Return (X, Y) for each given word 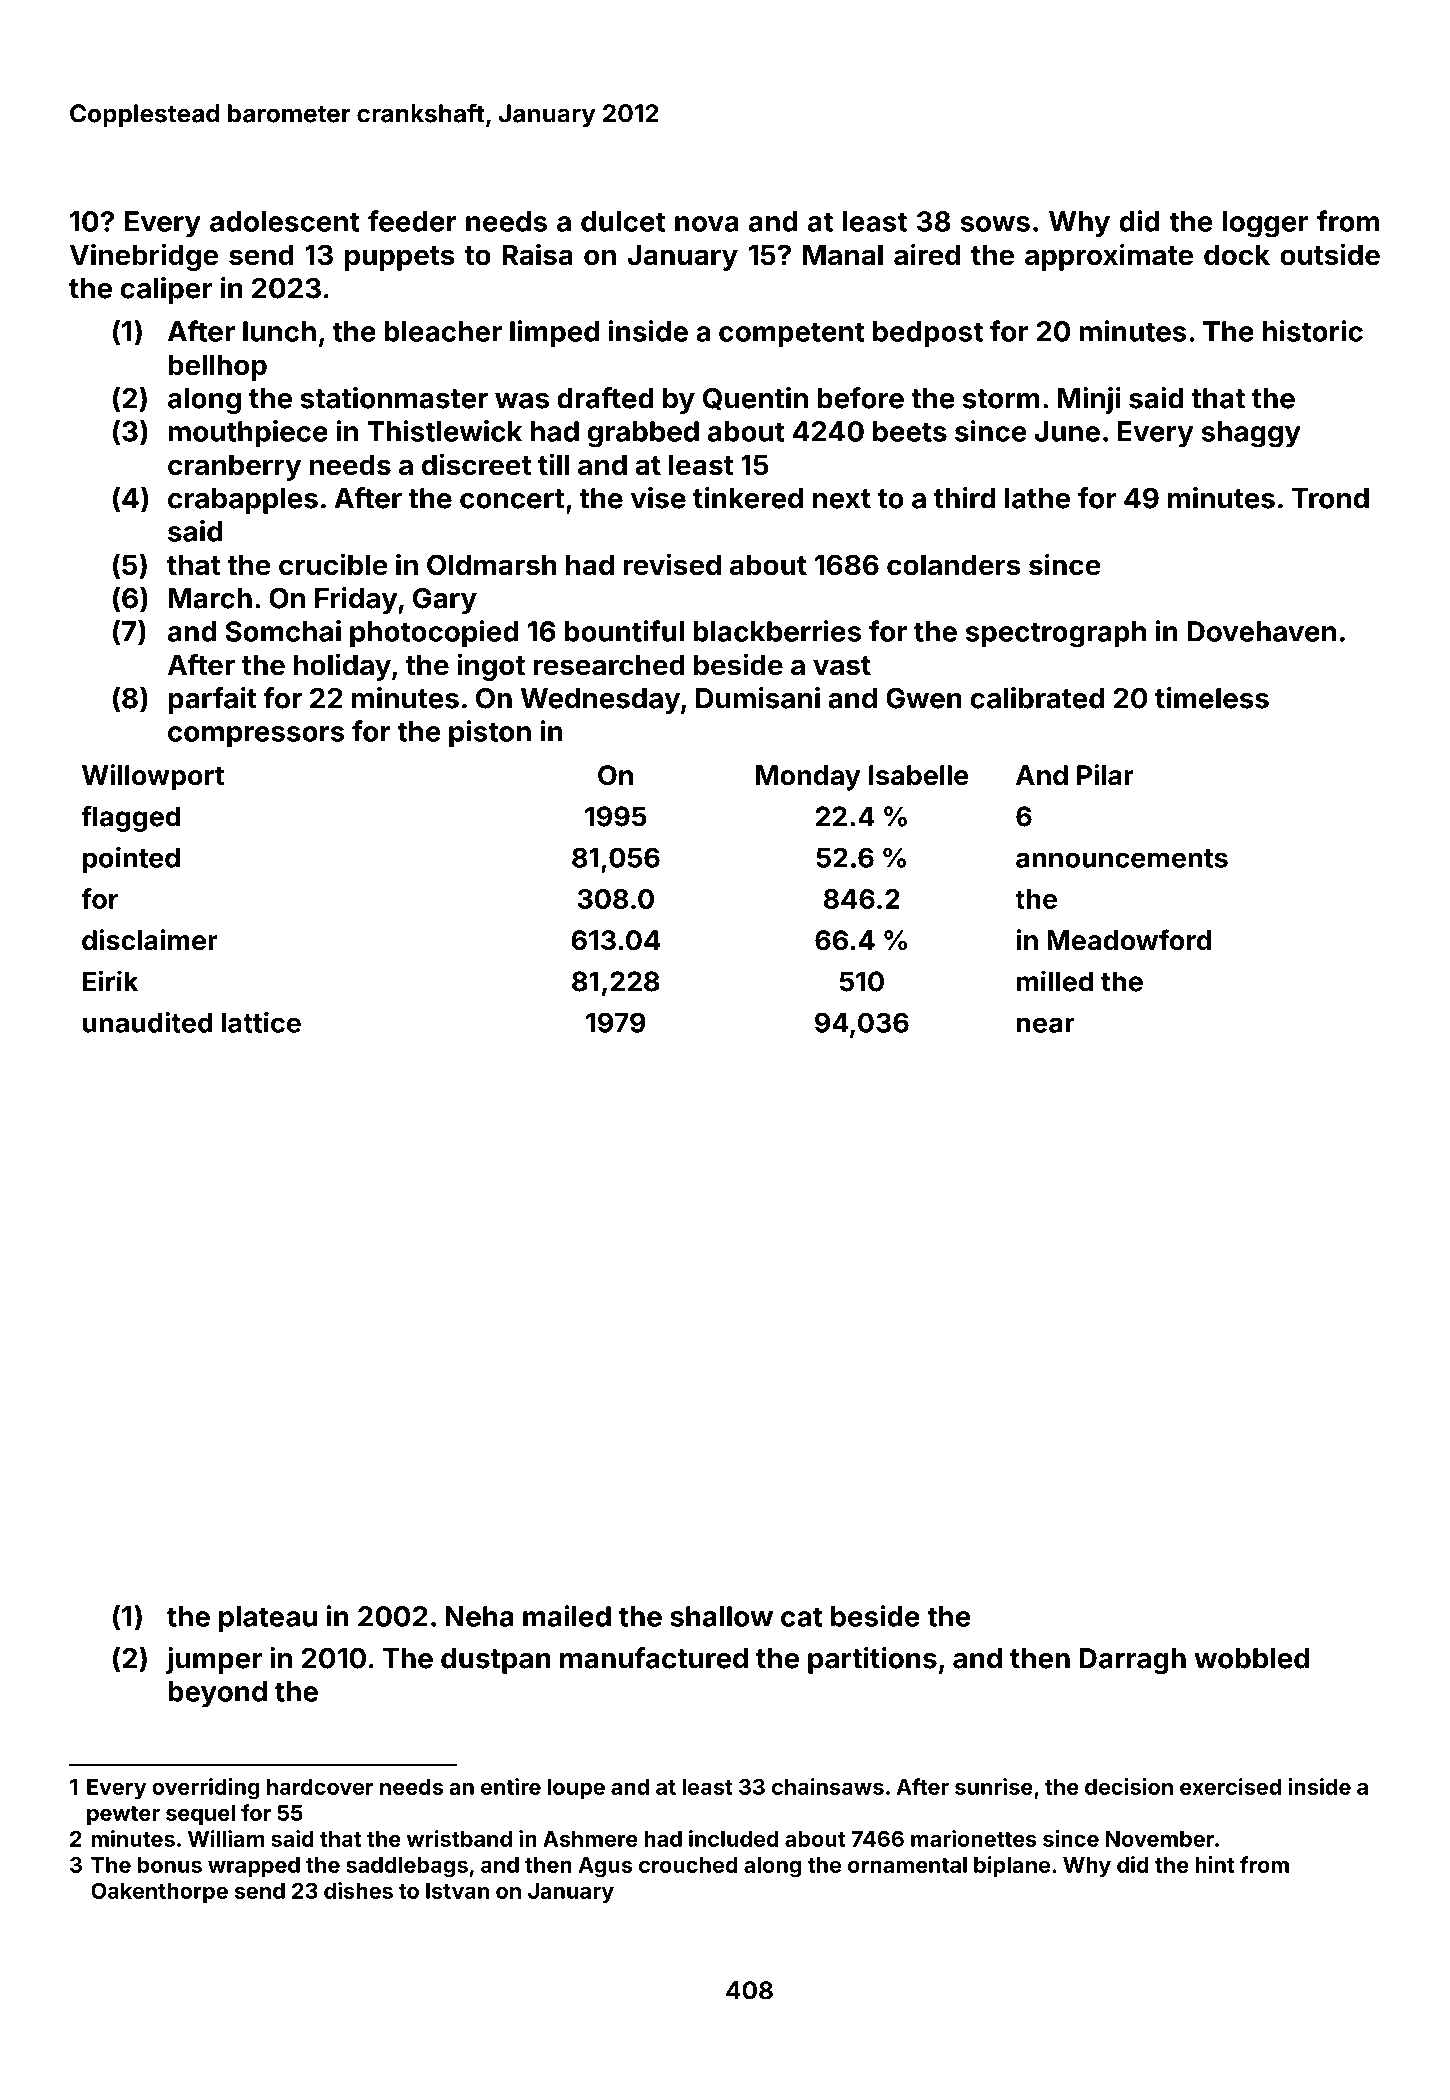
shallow (721, 1616)
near (1046, 1025)
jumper (214, 1660)
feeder (412, 221)
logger (1265, 224)
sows (995, 224)
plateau (268, 1619)
